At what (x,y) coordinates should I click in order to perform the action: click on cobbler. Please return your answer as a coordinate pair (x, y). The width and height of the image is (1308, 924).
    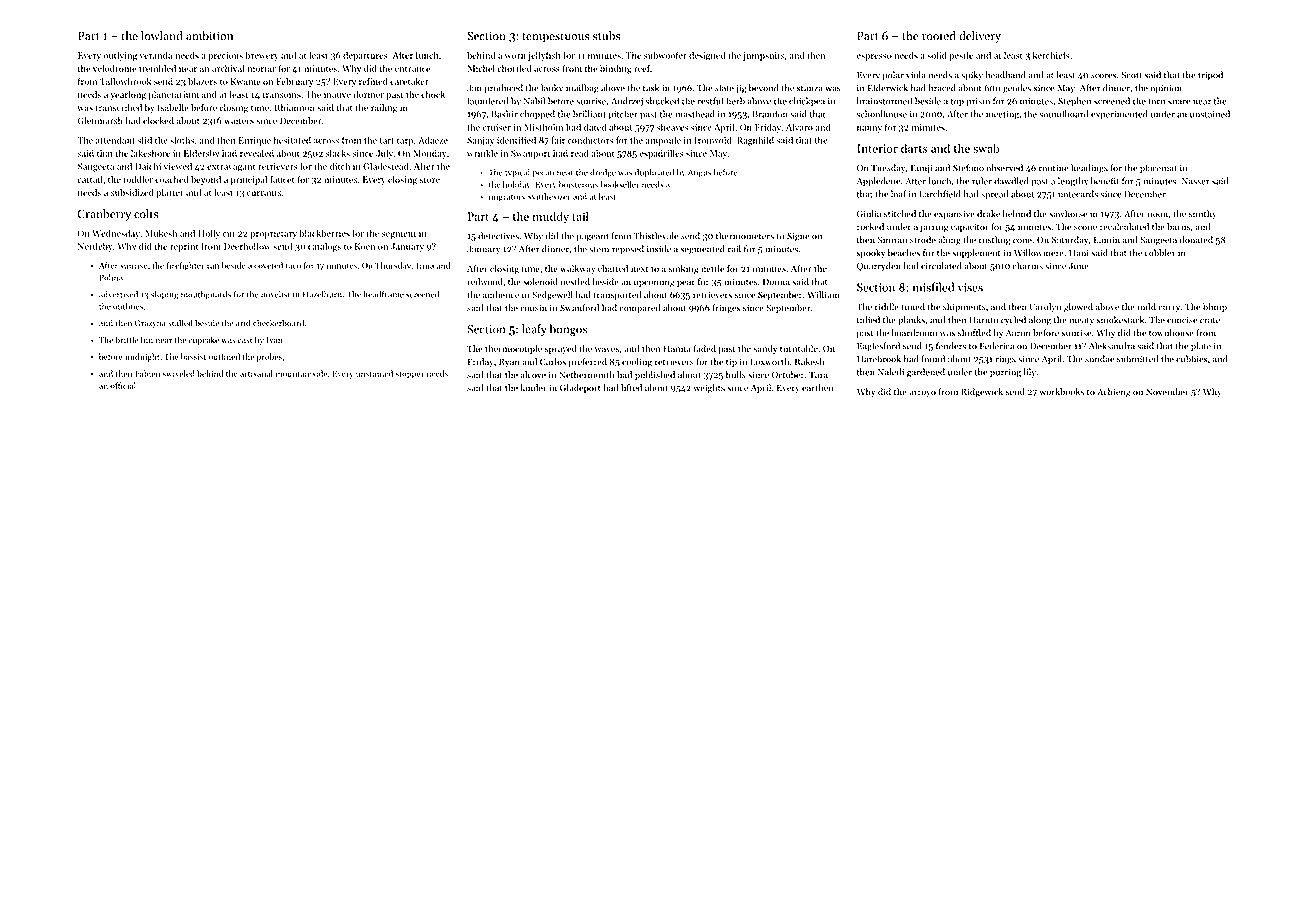
    Looking at the image, I should click on (1160, 253).
